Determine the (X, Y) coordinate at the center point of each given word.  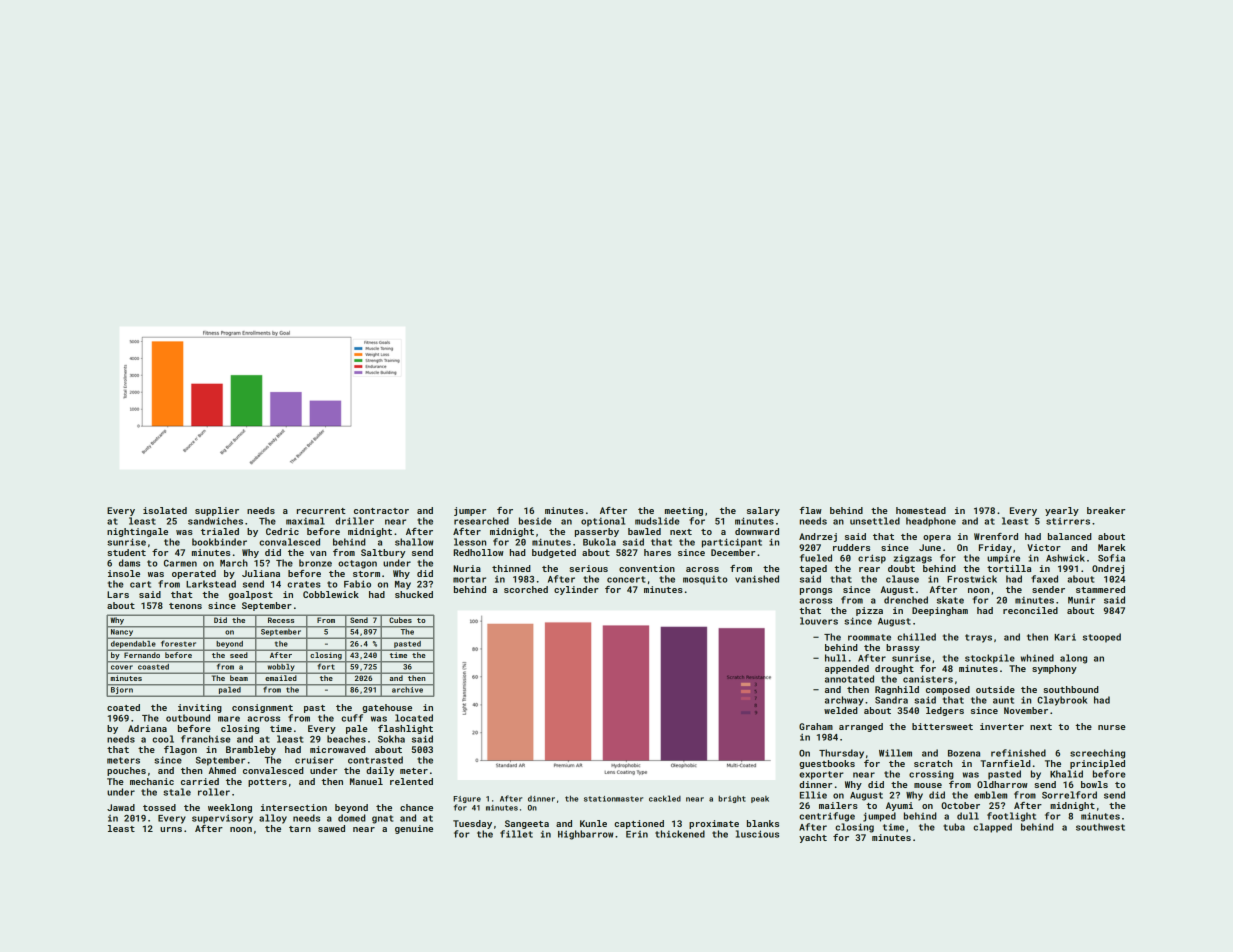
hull (835, 658)
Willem (895, 753)
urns (171, 829)
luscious (757, 834)
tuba (954, 827)
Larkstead (211, 584)
